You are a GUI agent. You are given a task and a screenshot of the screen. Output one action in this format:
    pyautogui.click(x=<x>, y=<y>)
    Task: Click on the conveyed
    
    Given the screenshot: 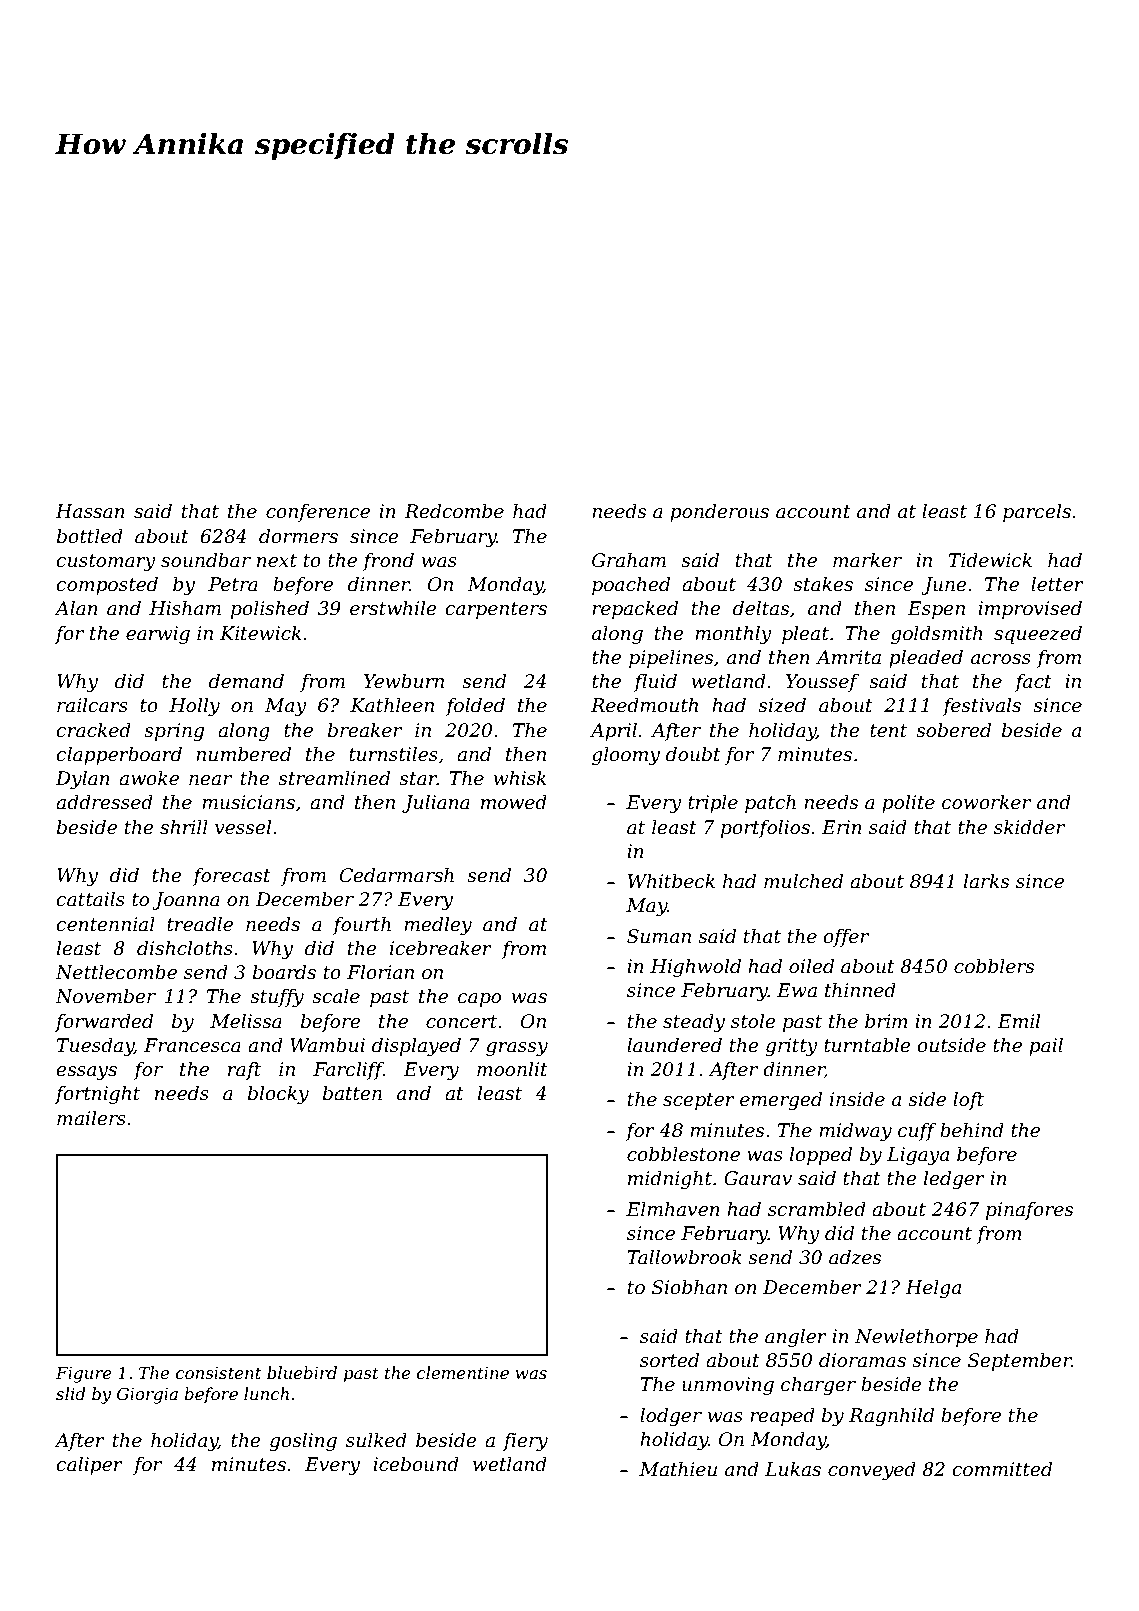 What is the action you would take?
    pyautogui.click(x=872, y=1471)
